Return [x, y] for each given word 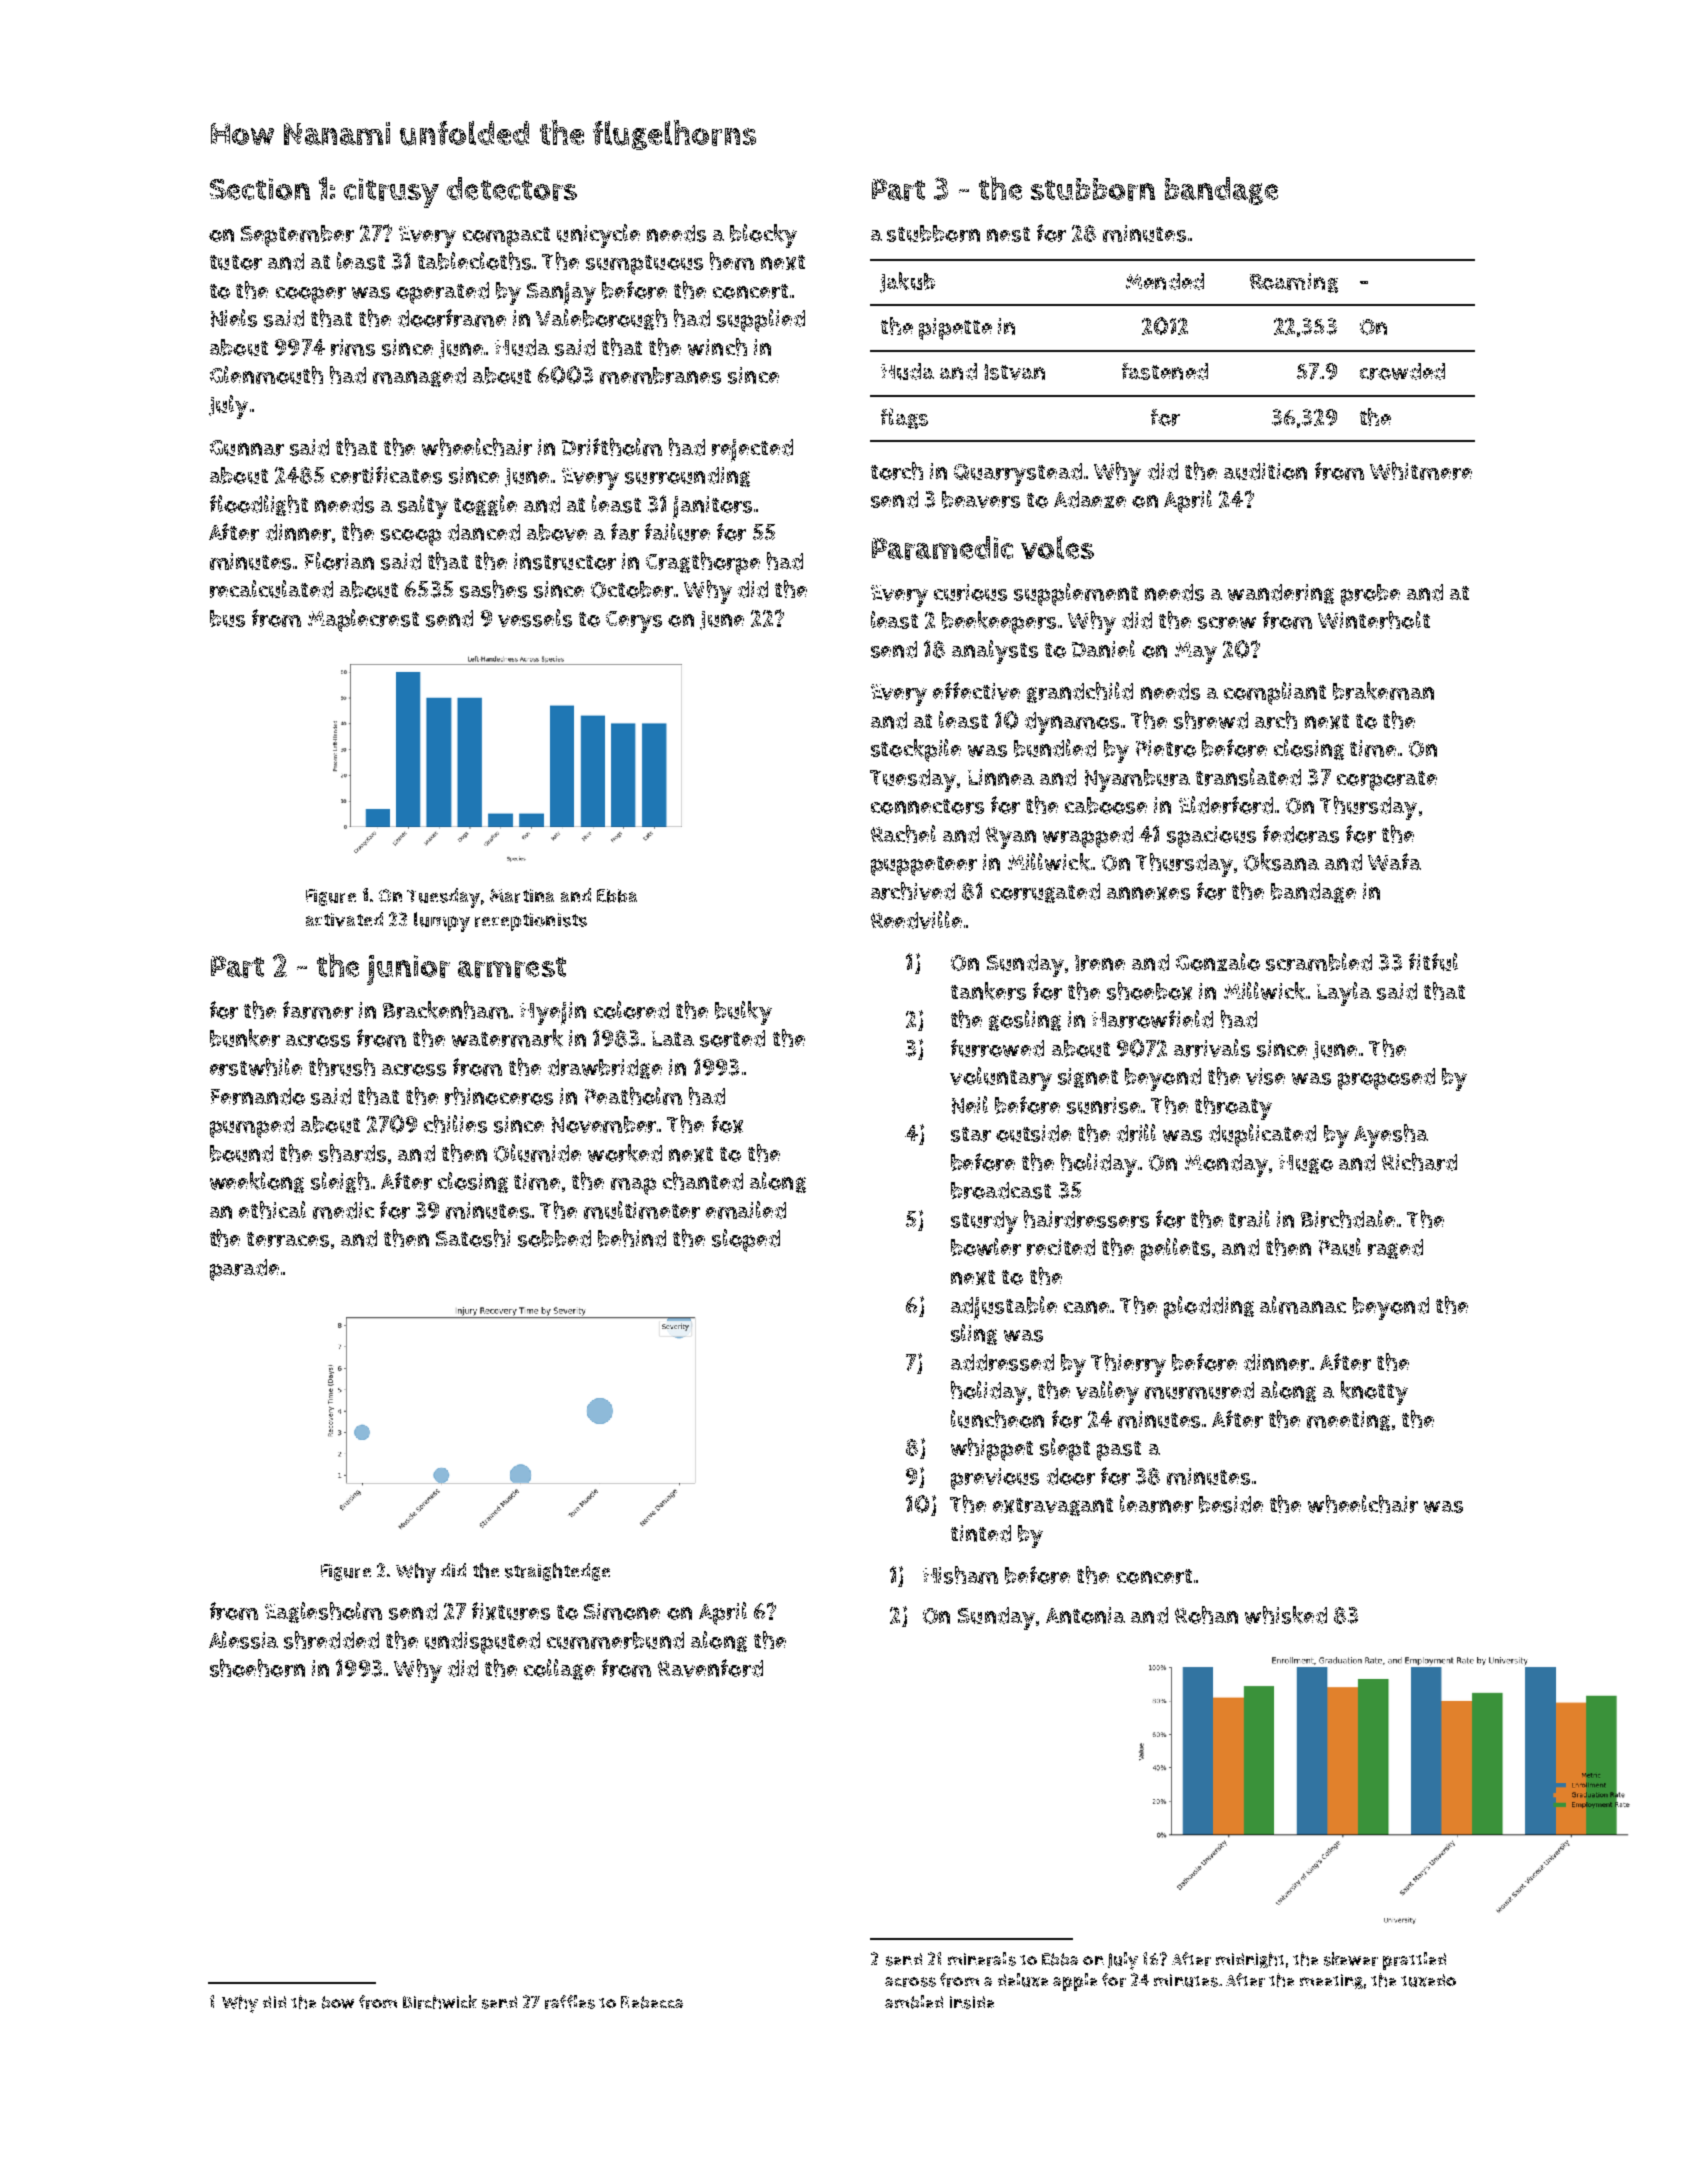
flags [904, 418]
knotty [1374, 1393]
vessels [535, 618]
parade [244, 1270]
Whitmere [1421, 471]
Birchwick [440, 2002]
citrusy [391, 193]
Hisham [960, 1575]
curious [970, 592]
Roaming [1294, 283]
